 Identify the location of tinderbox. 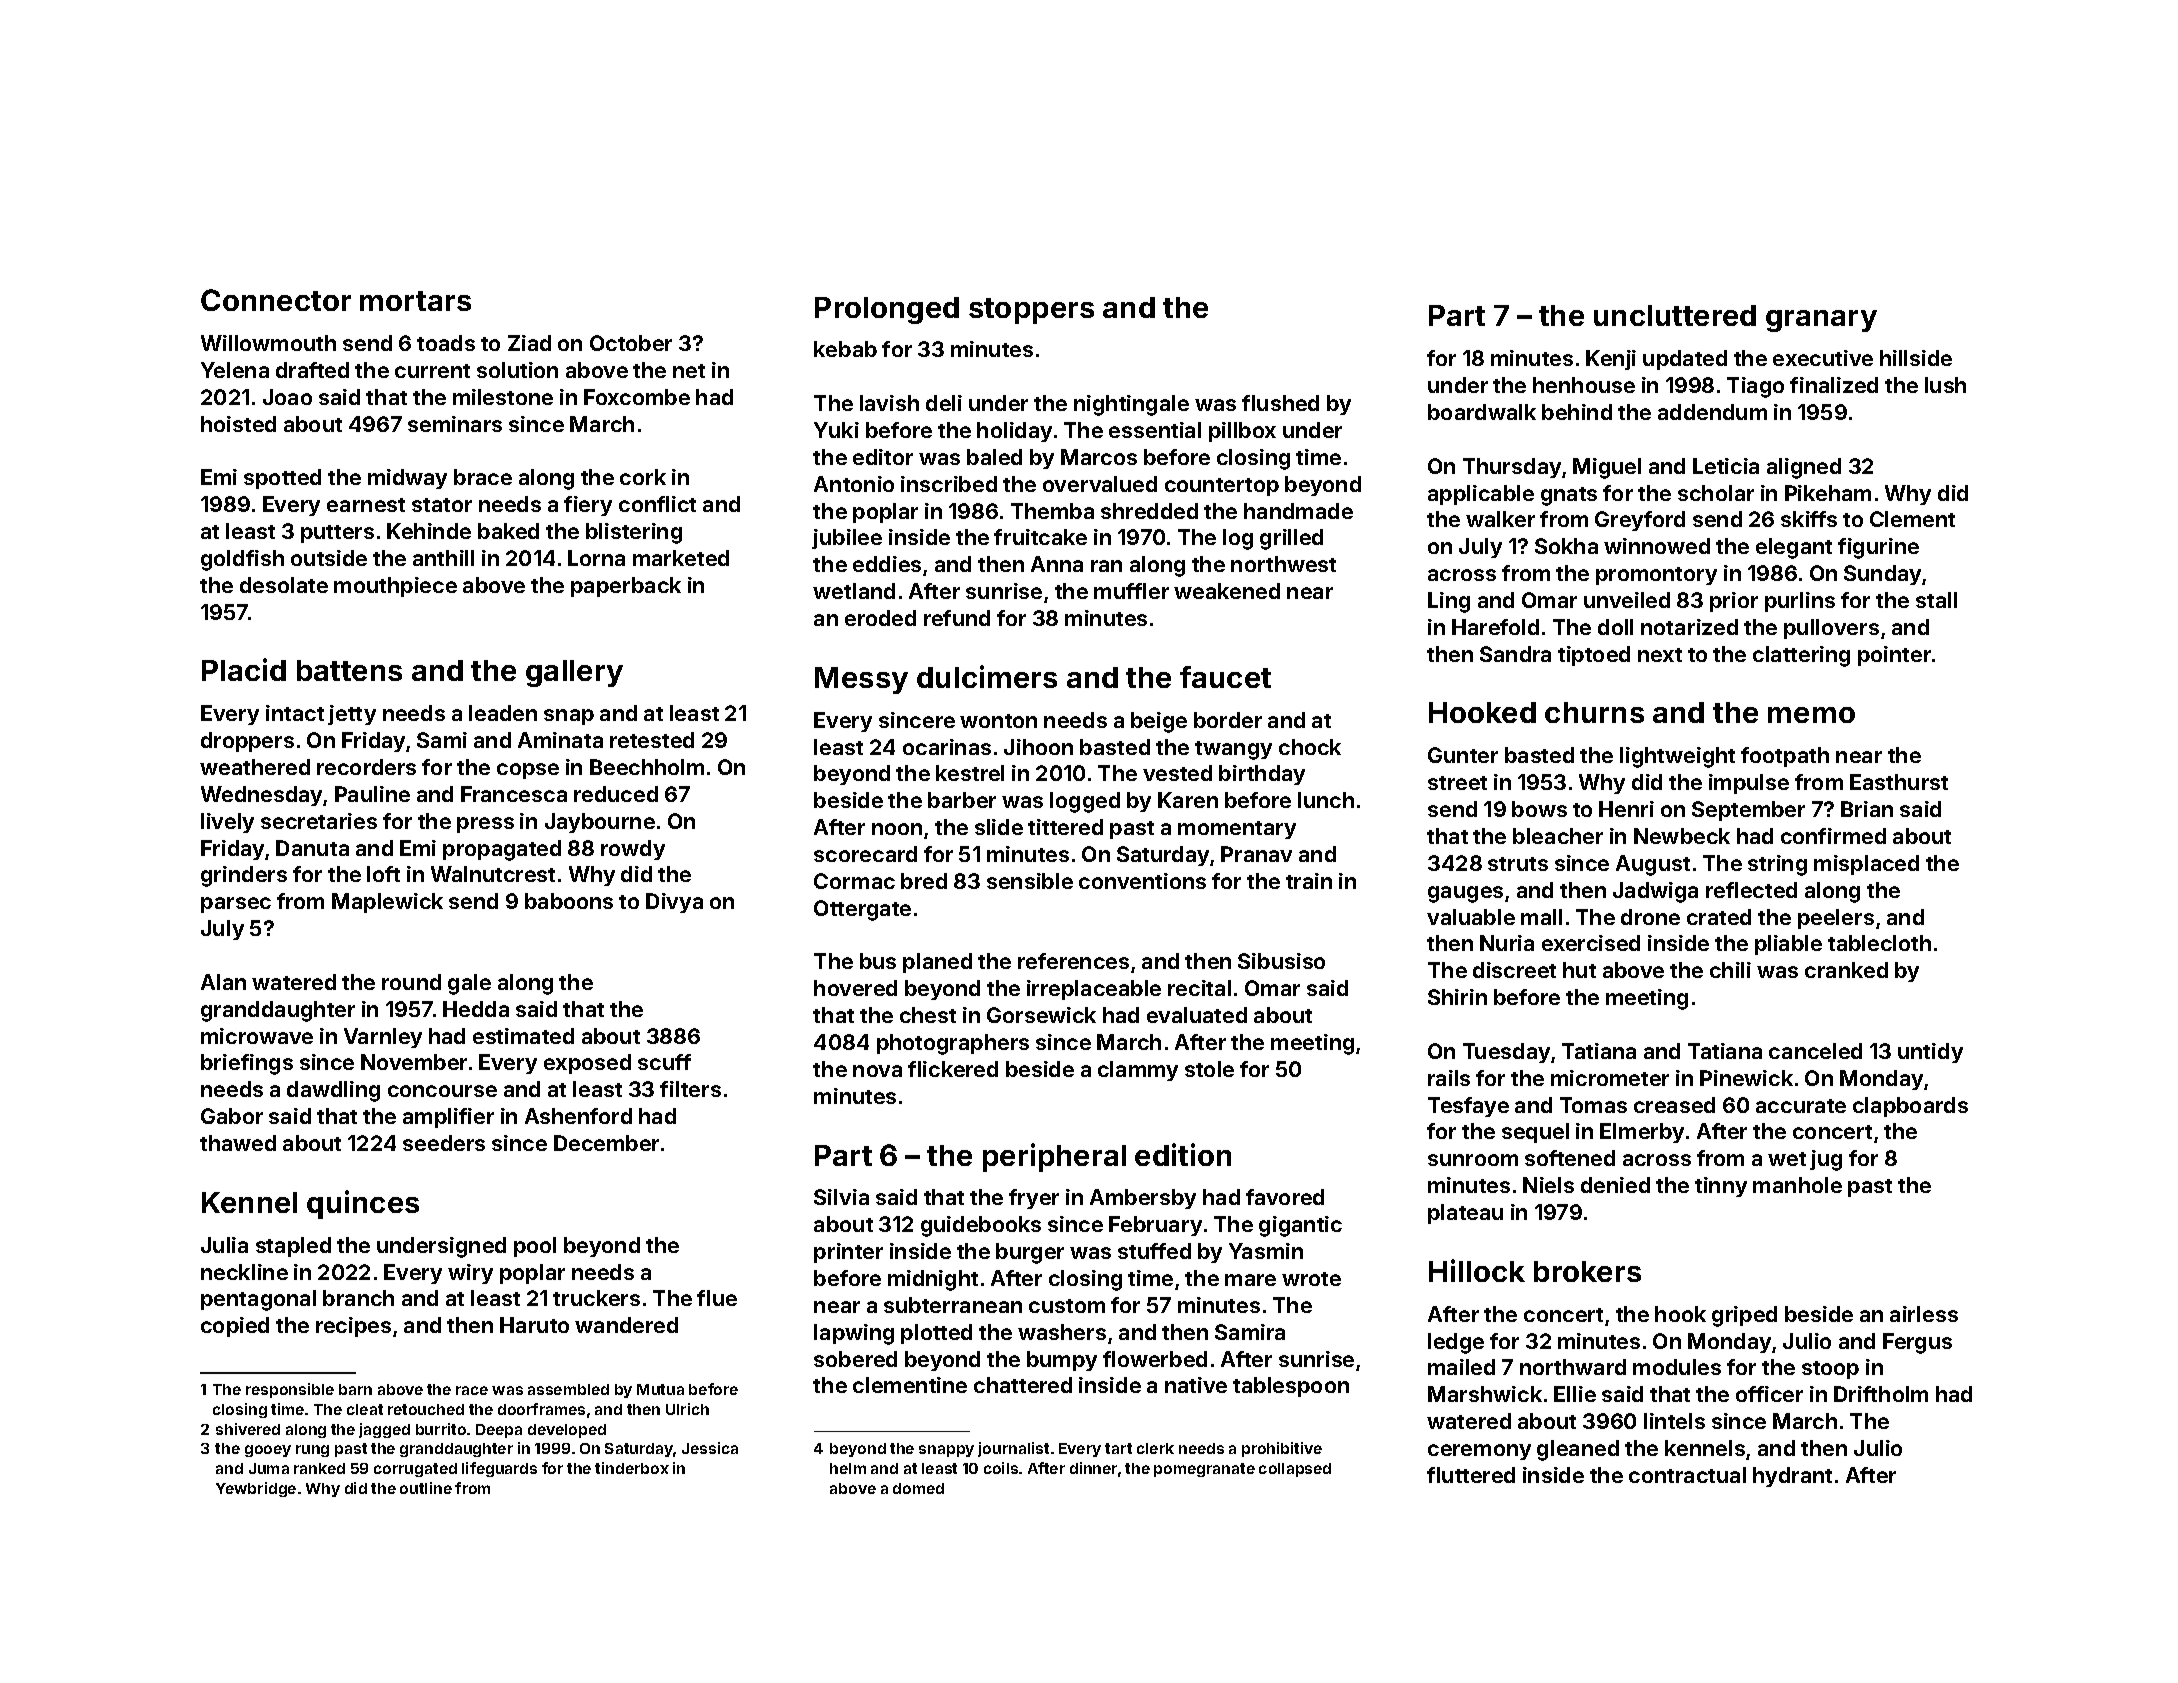
(632, 1468).
